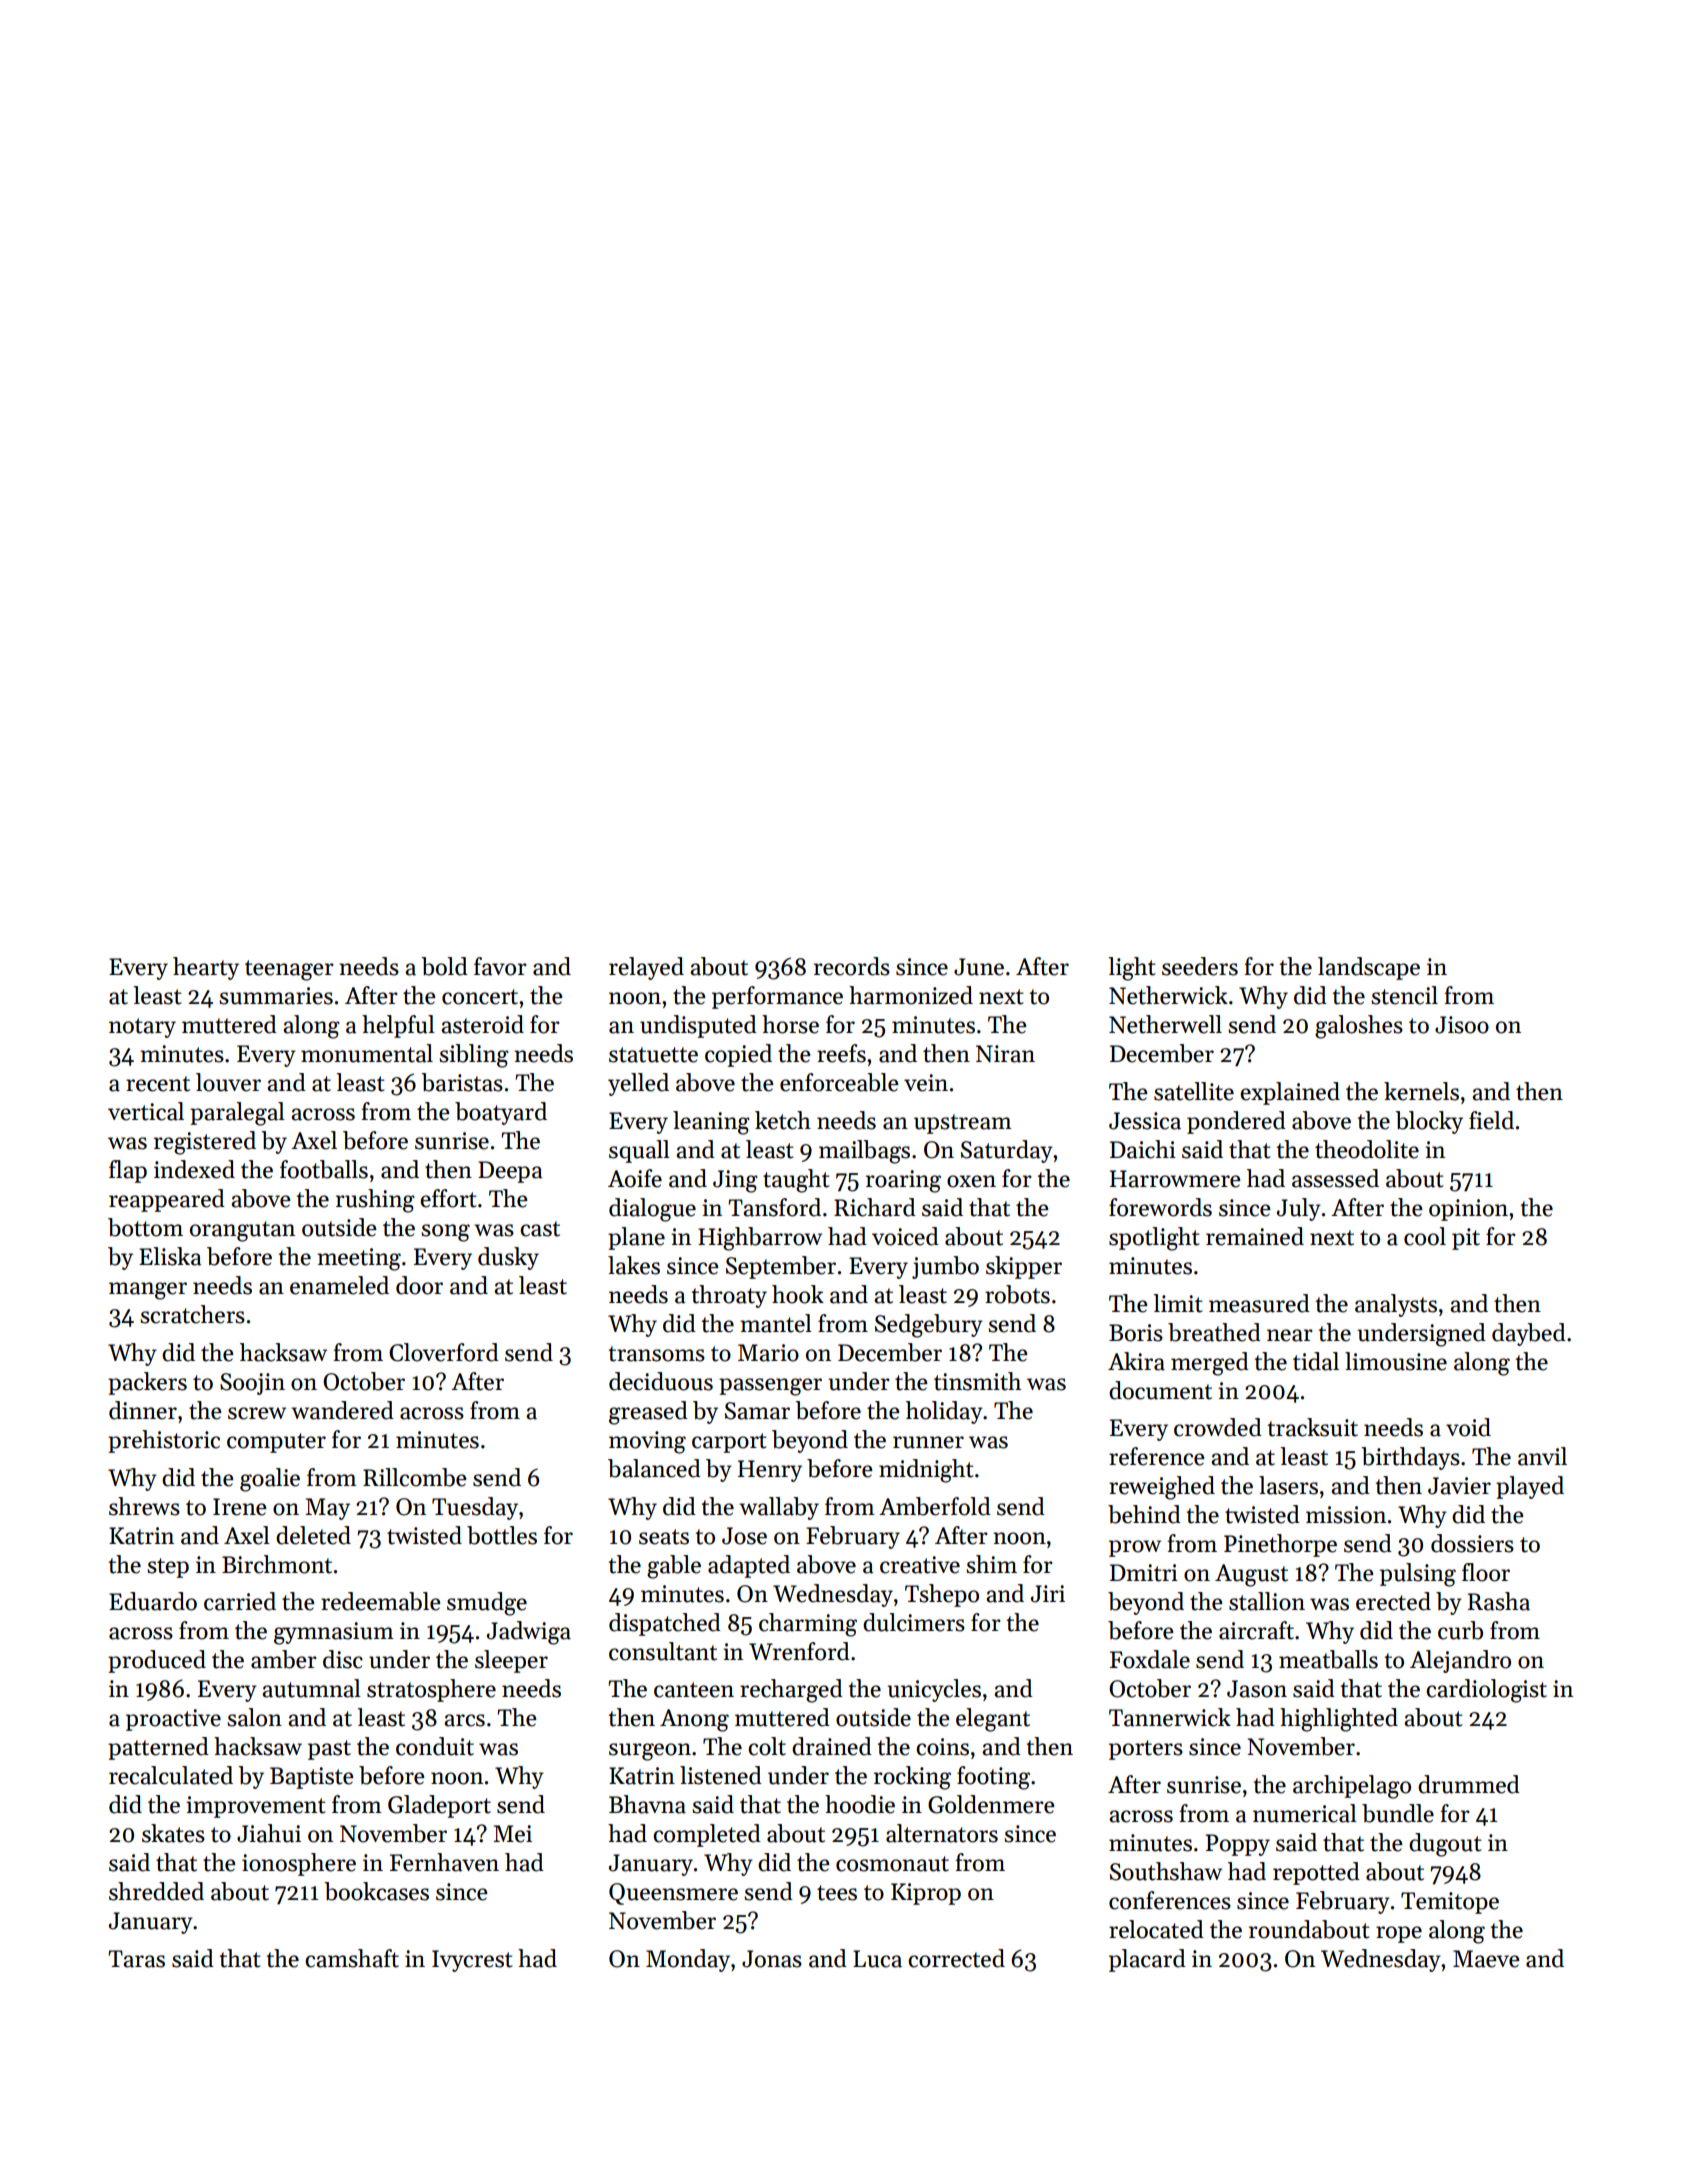 The image size is (1683, 2178). I want to click on Tuesday, so click(475, 1508).
